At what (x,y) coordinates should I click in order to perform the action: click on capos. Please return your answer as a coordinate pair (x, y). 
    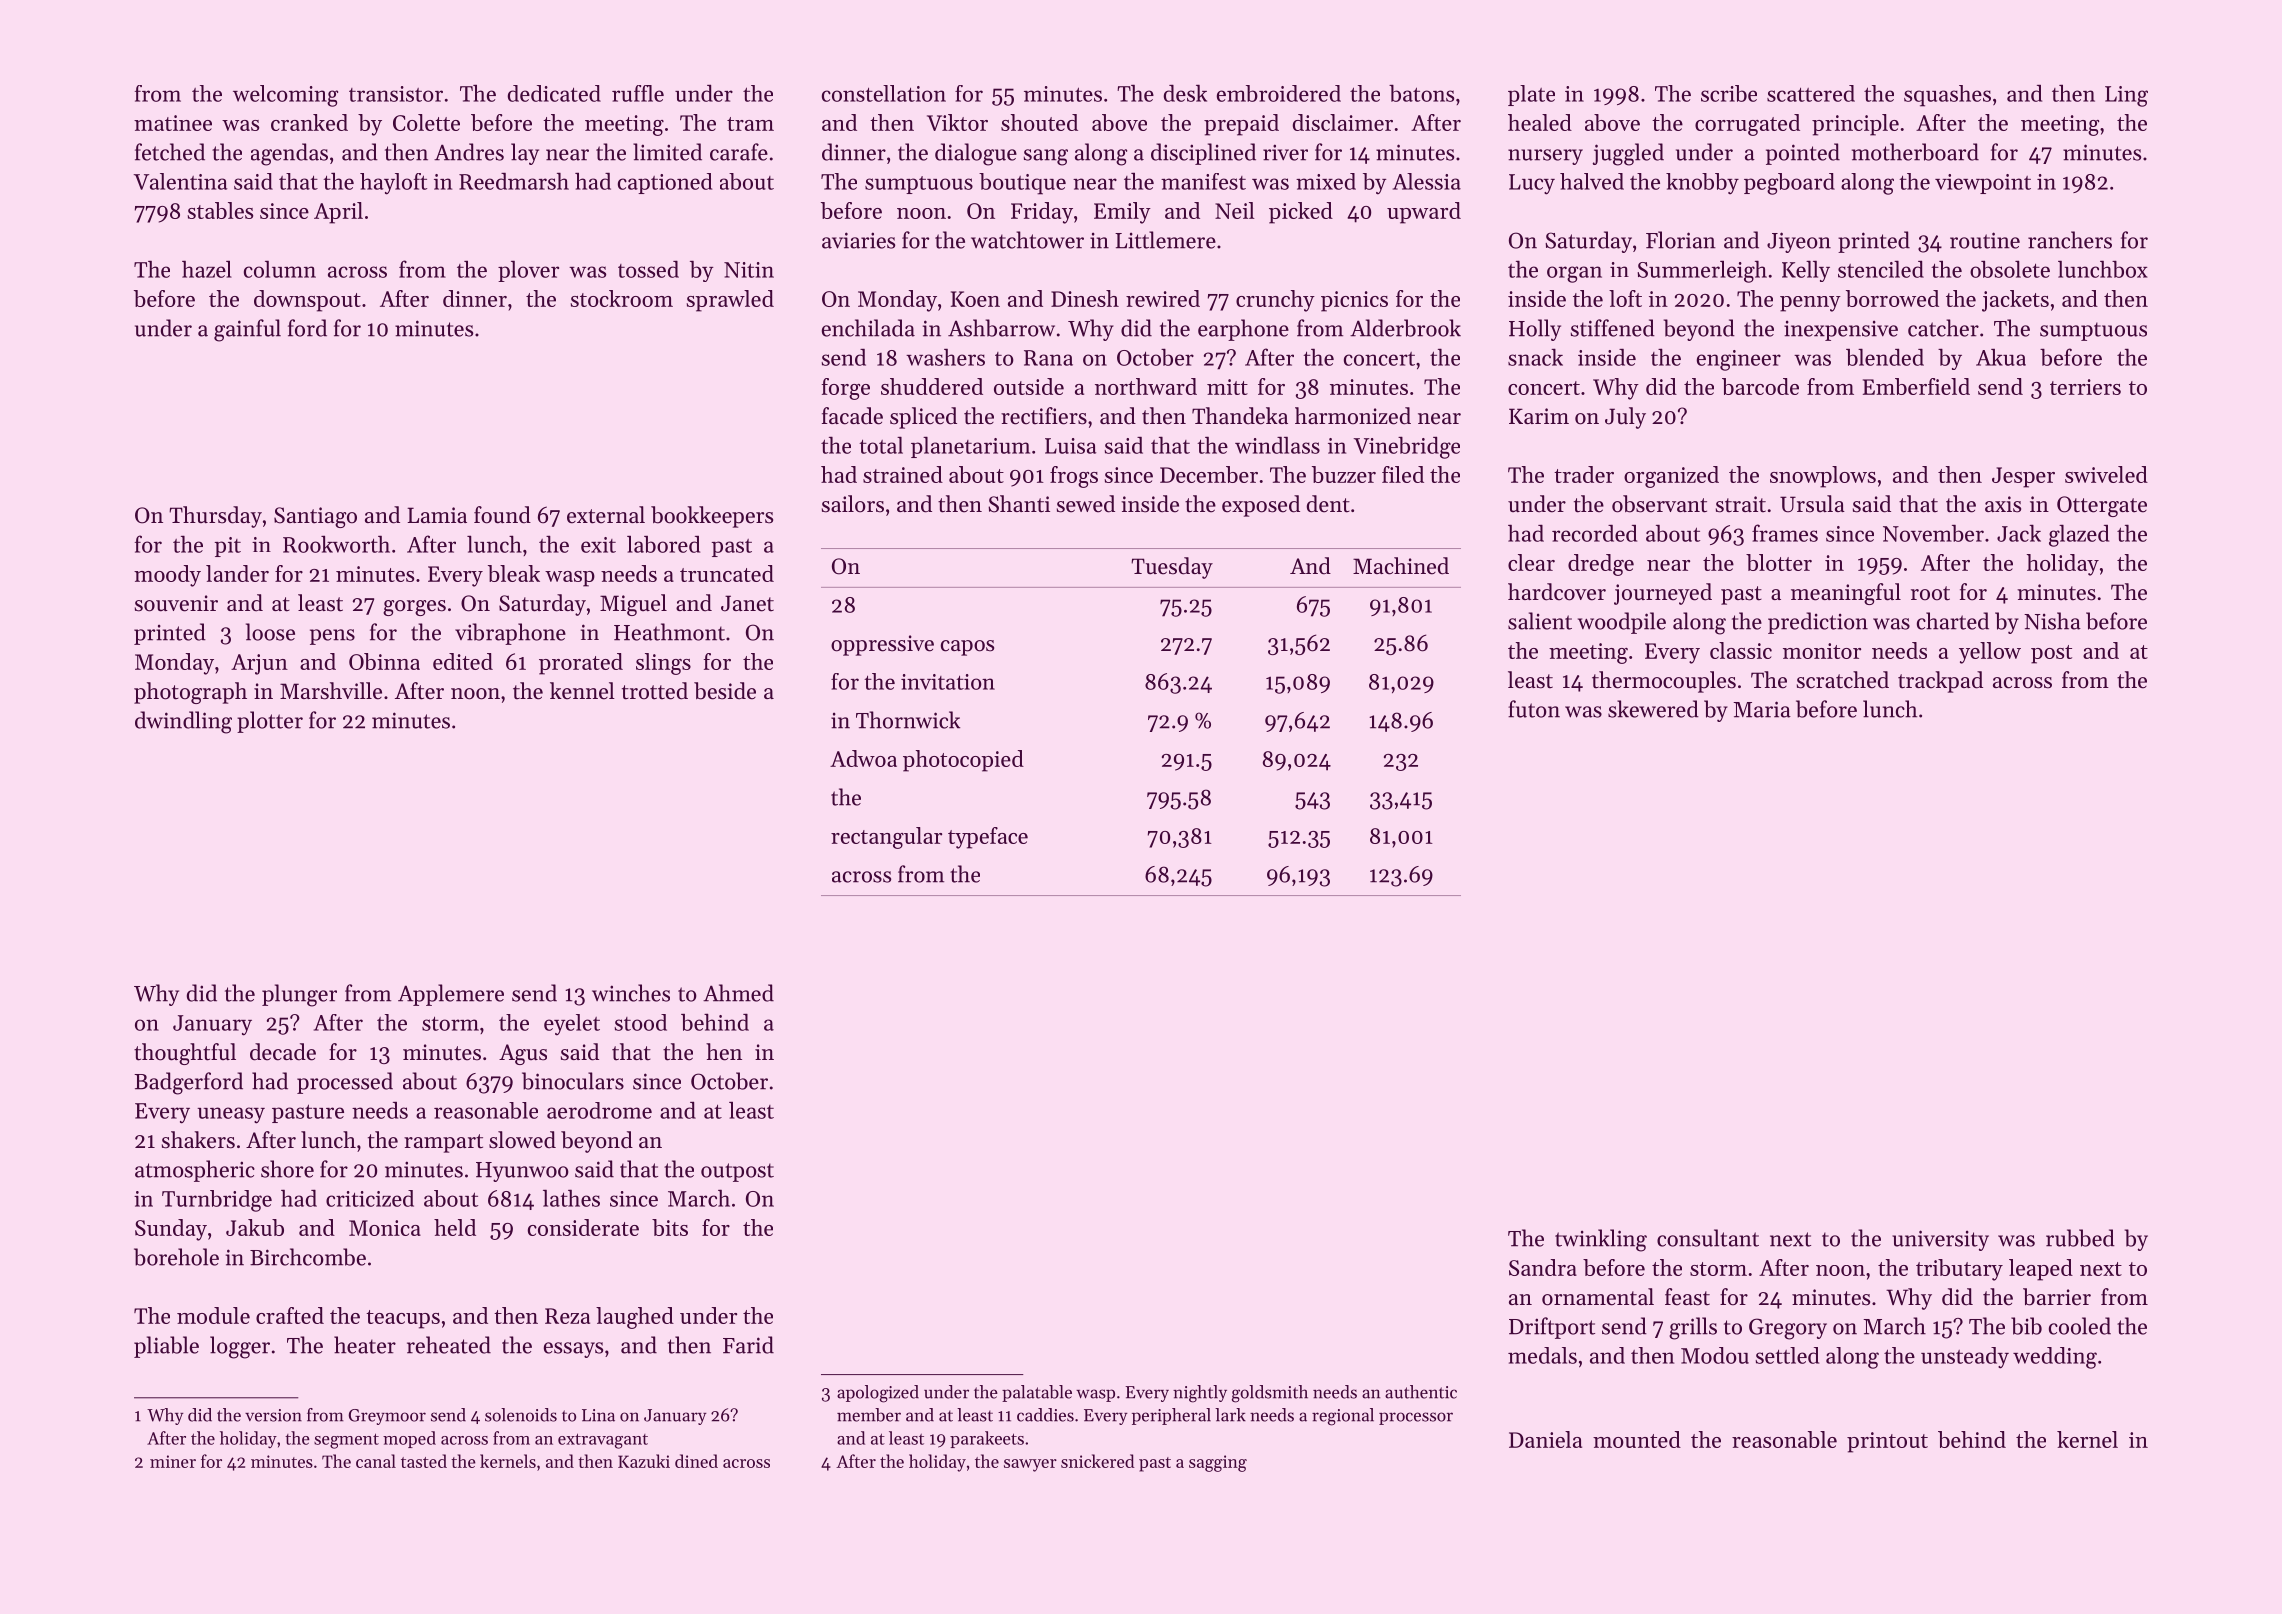
    Looking at the image, I should click on (967, 648).
